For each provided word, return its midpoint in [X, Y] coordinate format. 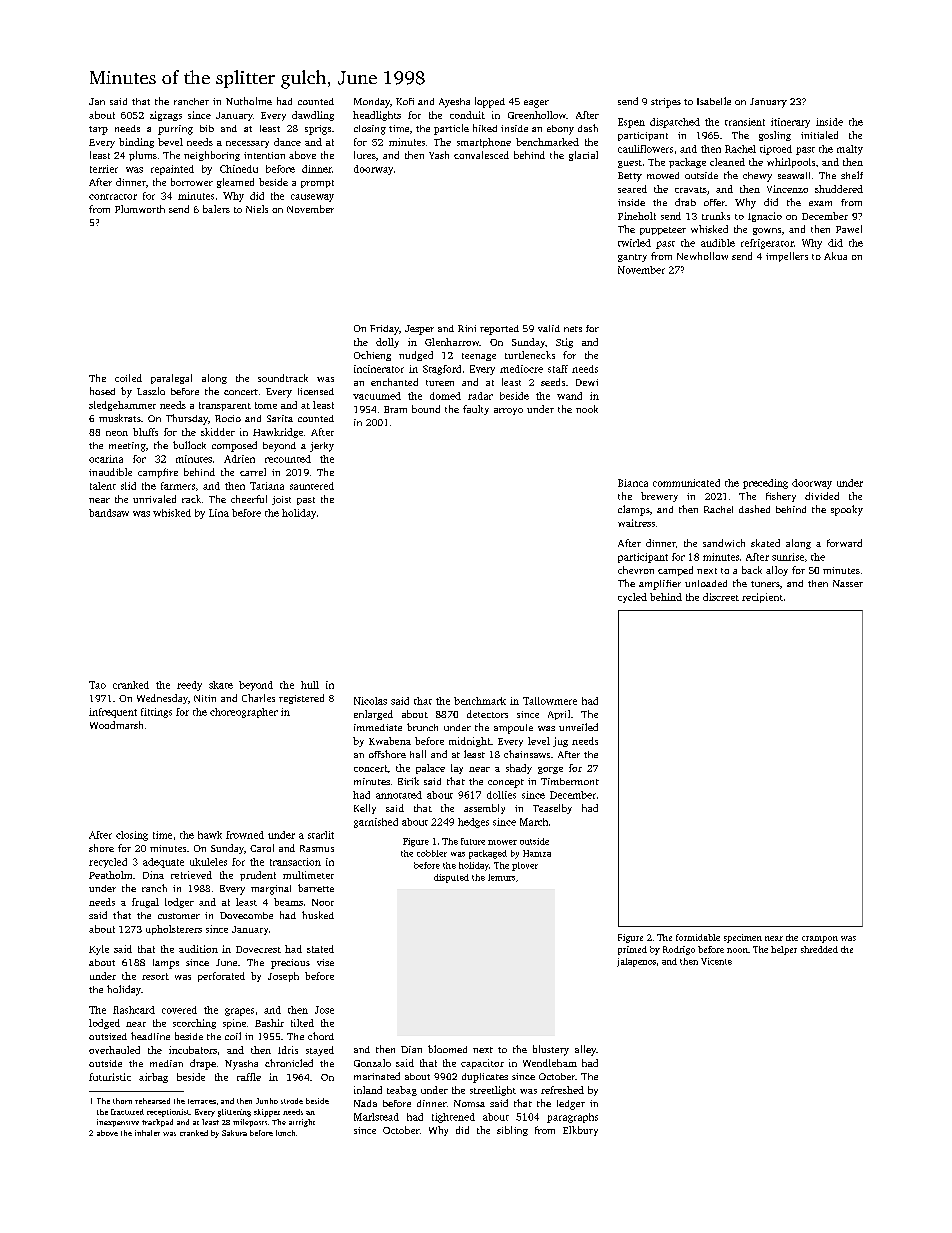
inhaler [147, 1133]
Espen [631, 123]
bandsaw [109, 513]
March [534, 822]
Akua [835, 256]
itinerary [790, 123]
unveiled [578, 727]
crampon [820, 939]
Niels [257, 209]
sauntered [312, 486]
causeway [312, 198]
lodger [179, 903]
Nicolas [370, 701]
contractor [113, 197]
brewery [659, 497]
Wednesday [162, 699]
